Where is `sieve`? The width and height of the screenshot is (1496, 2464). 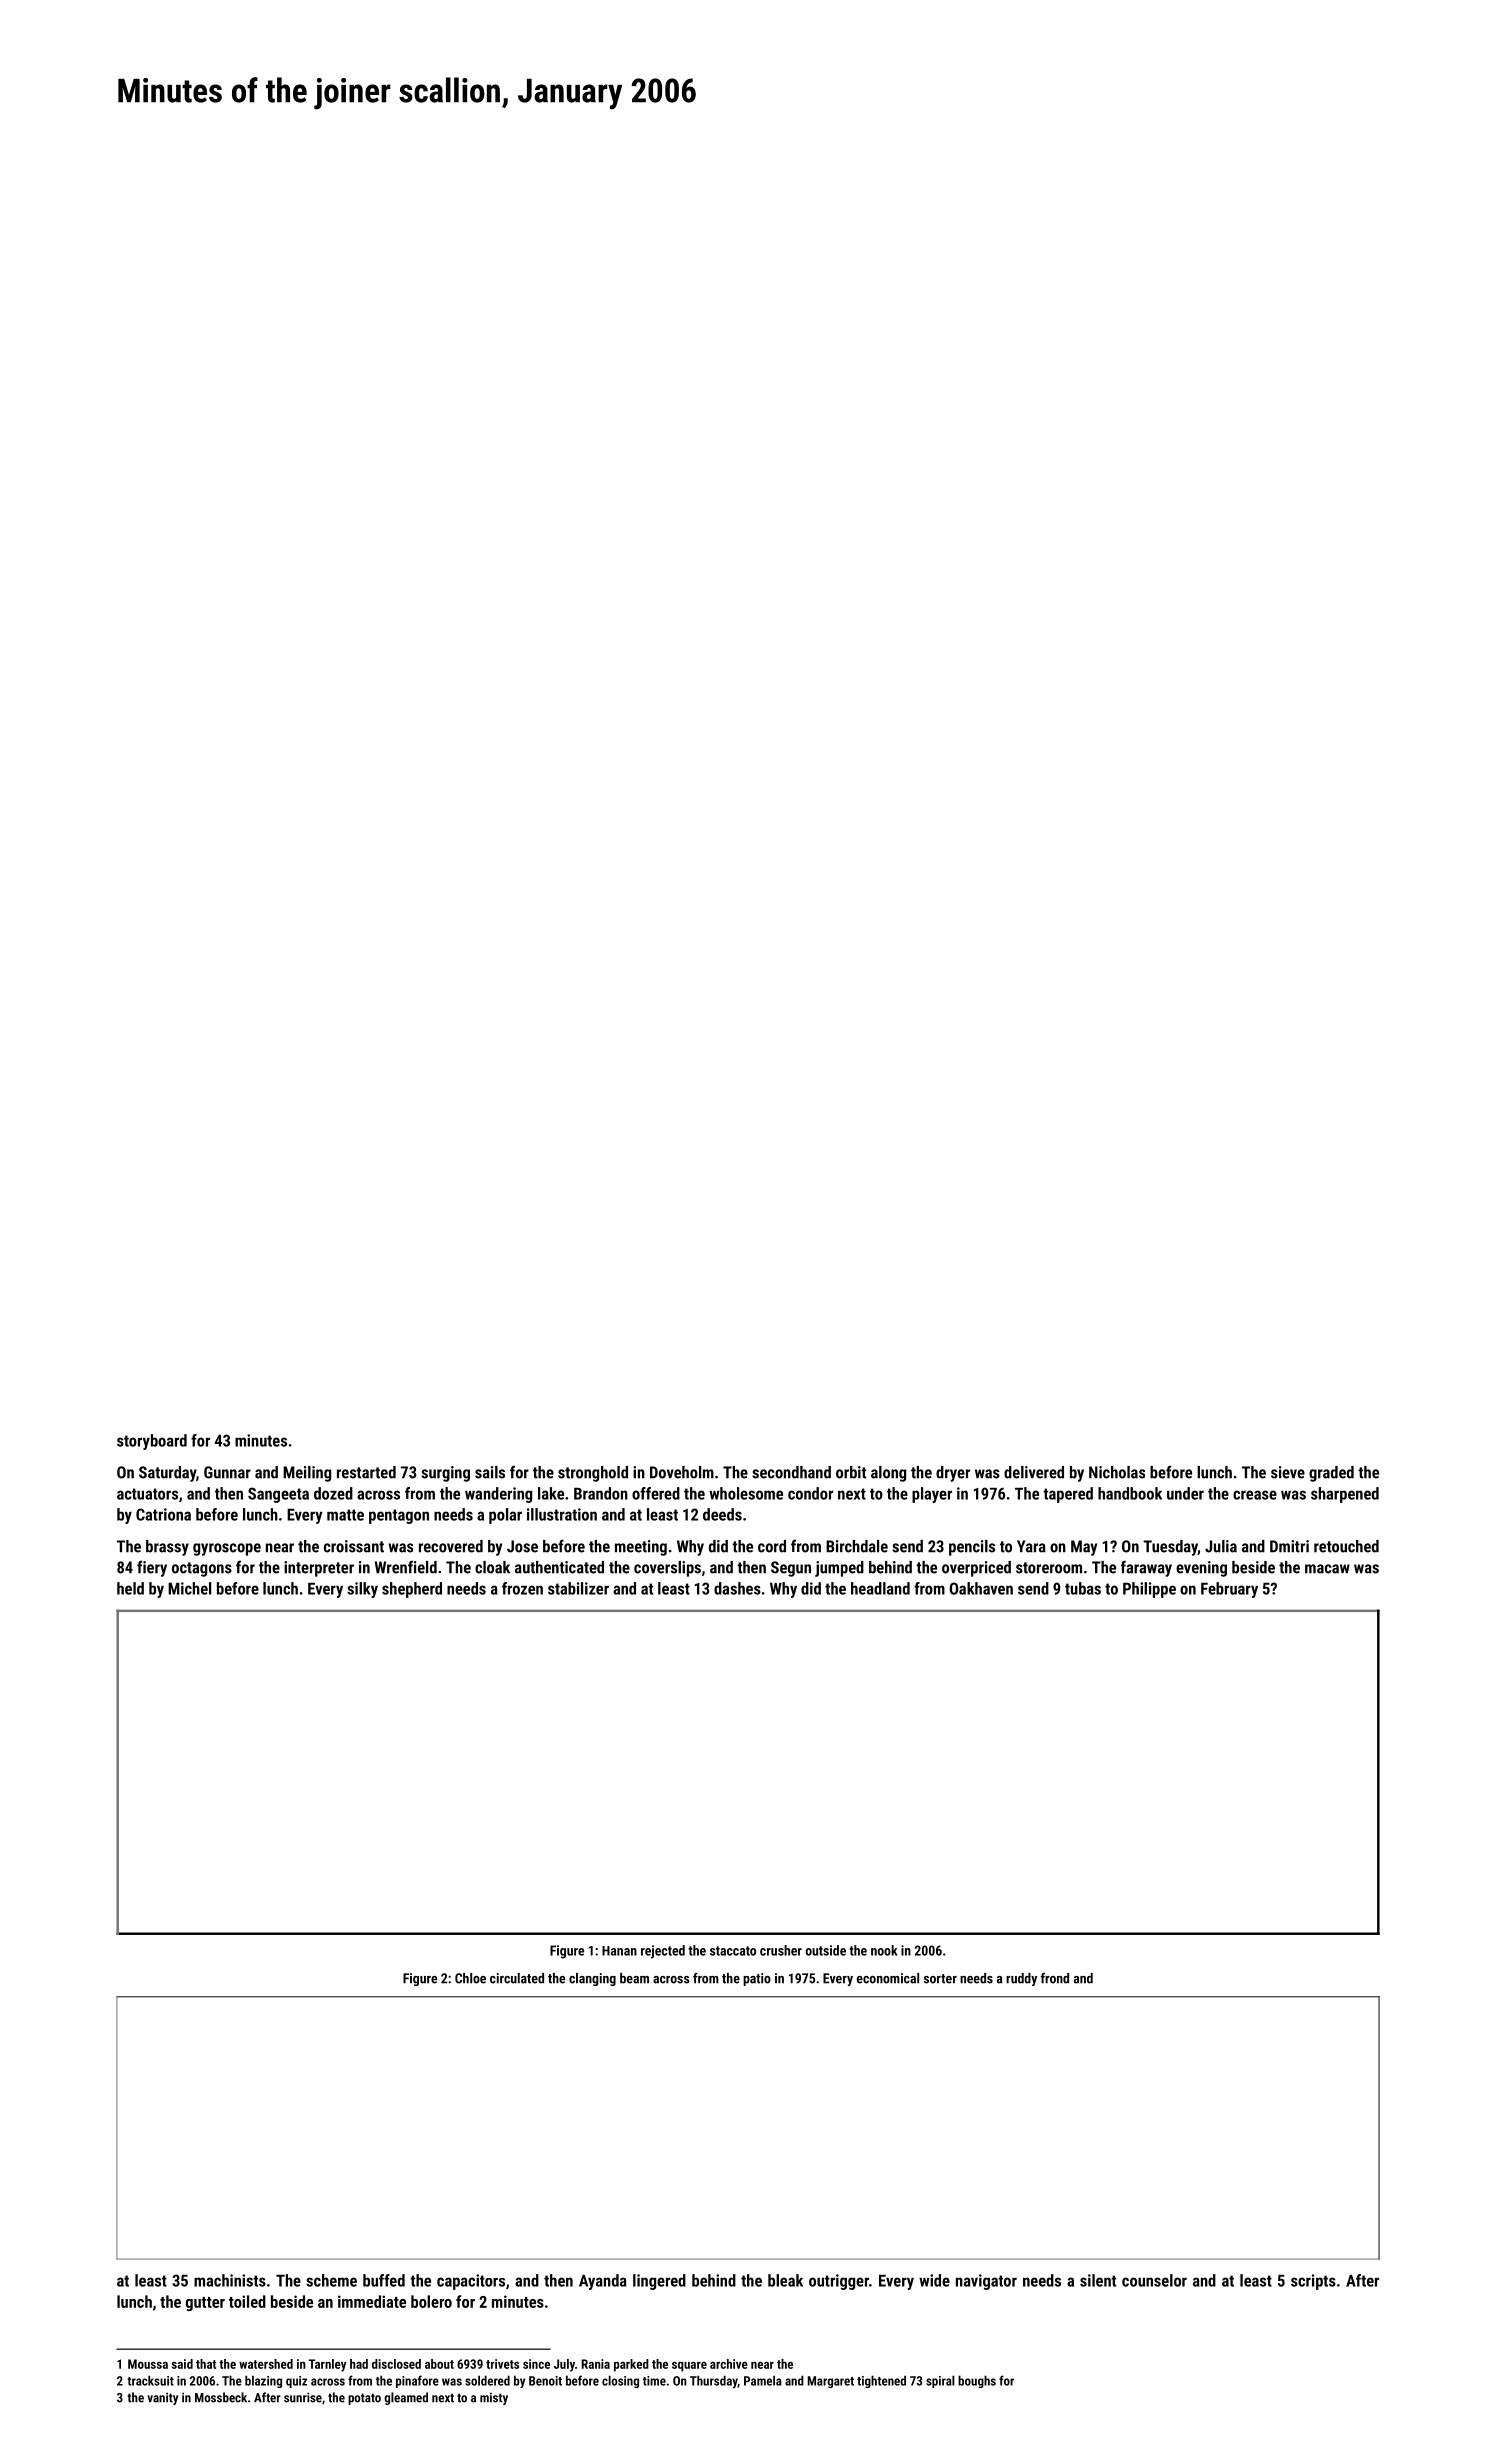
sieve is located at coordinates (1288, 1472).
